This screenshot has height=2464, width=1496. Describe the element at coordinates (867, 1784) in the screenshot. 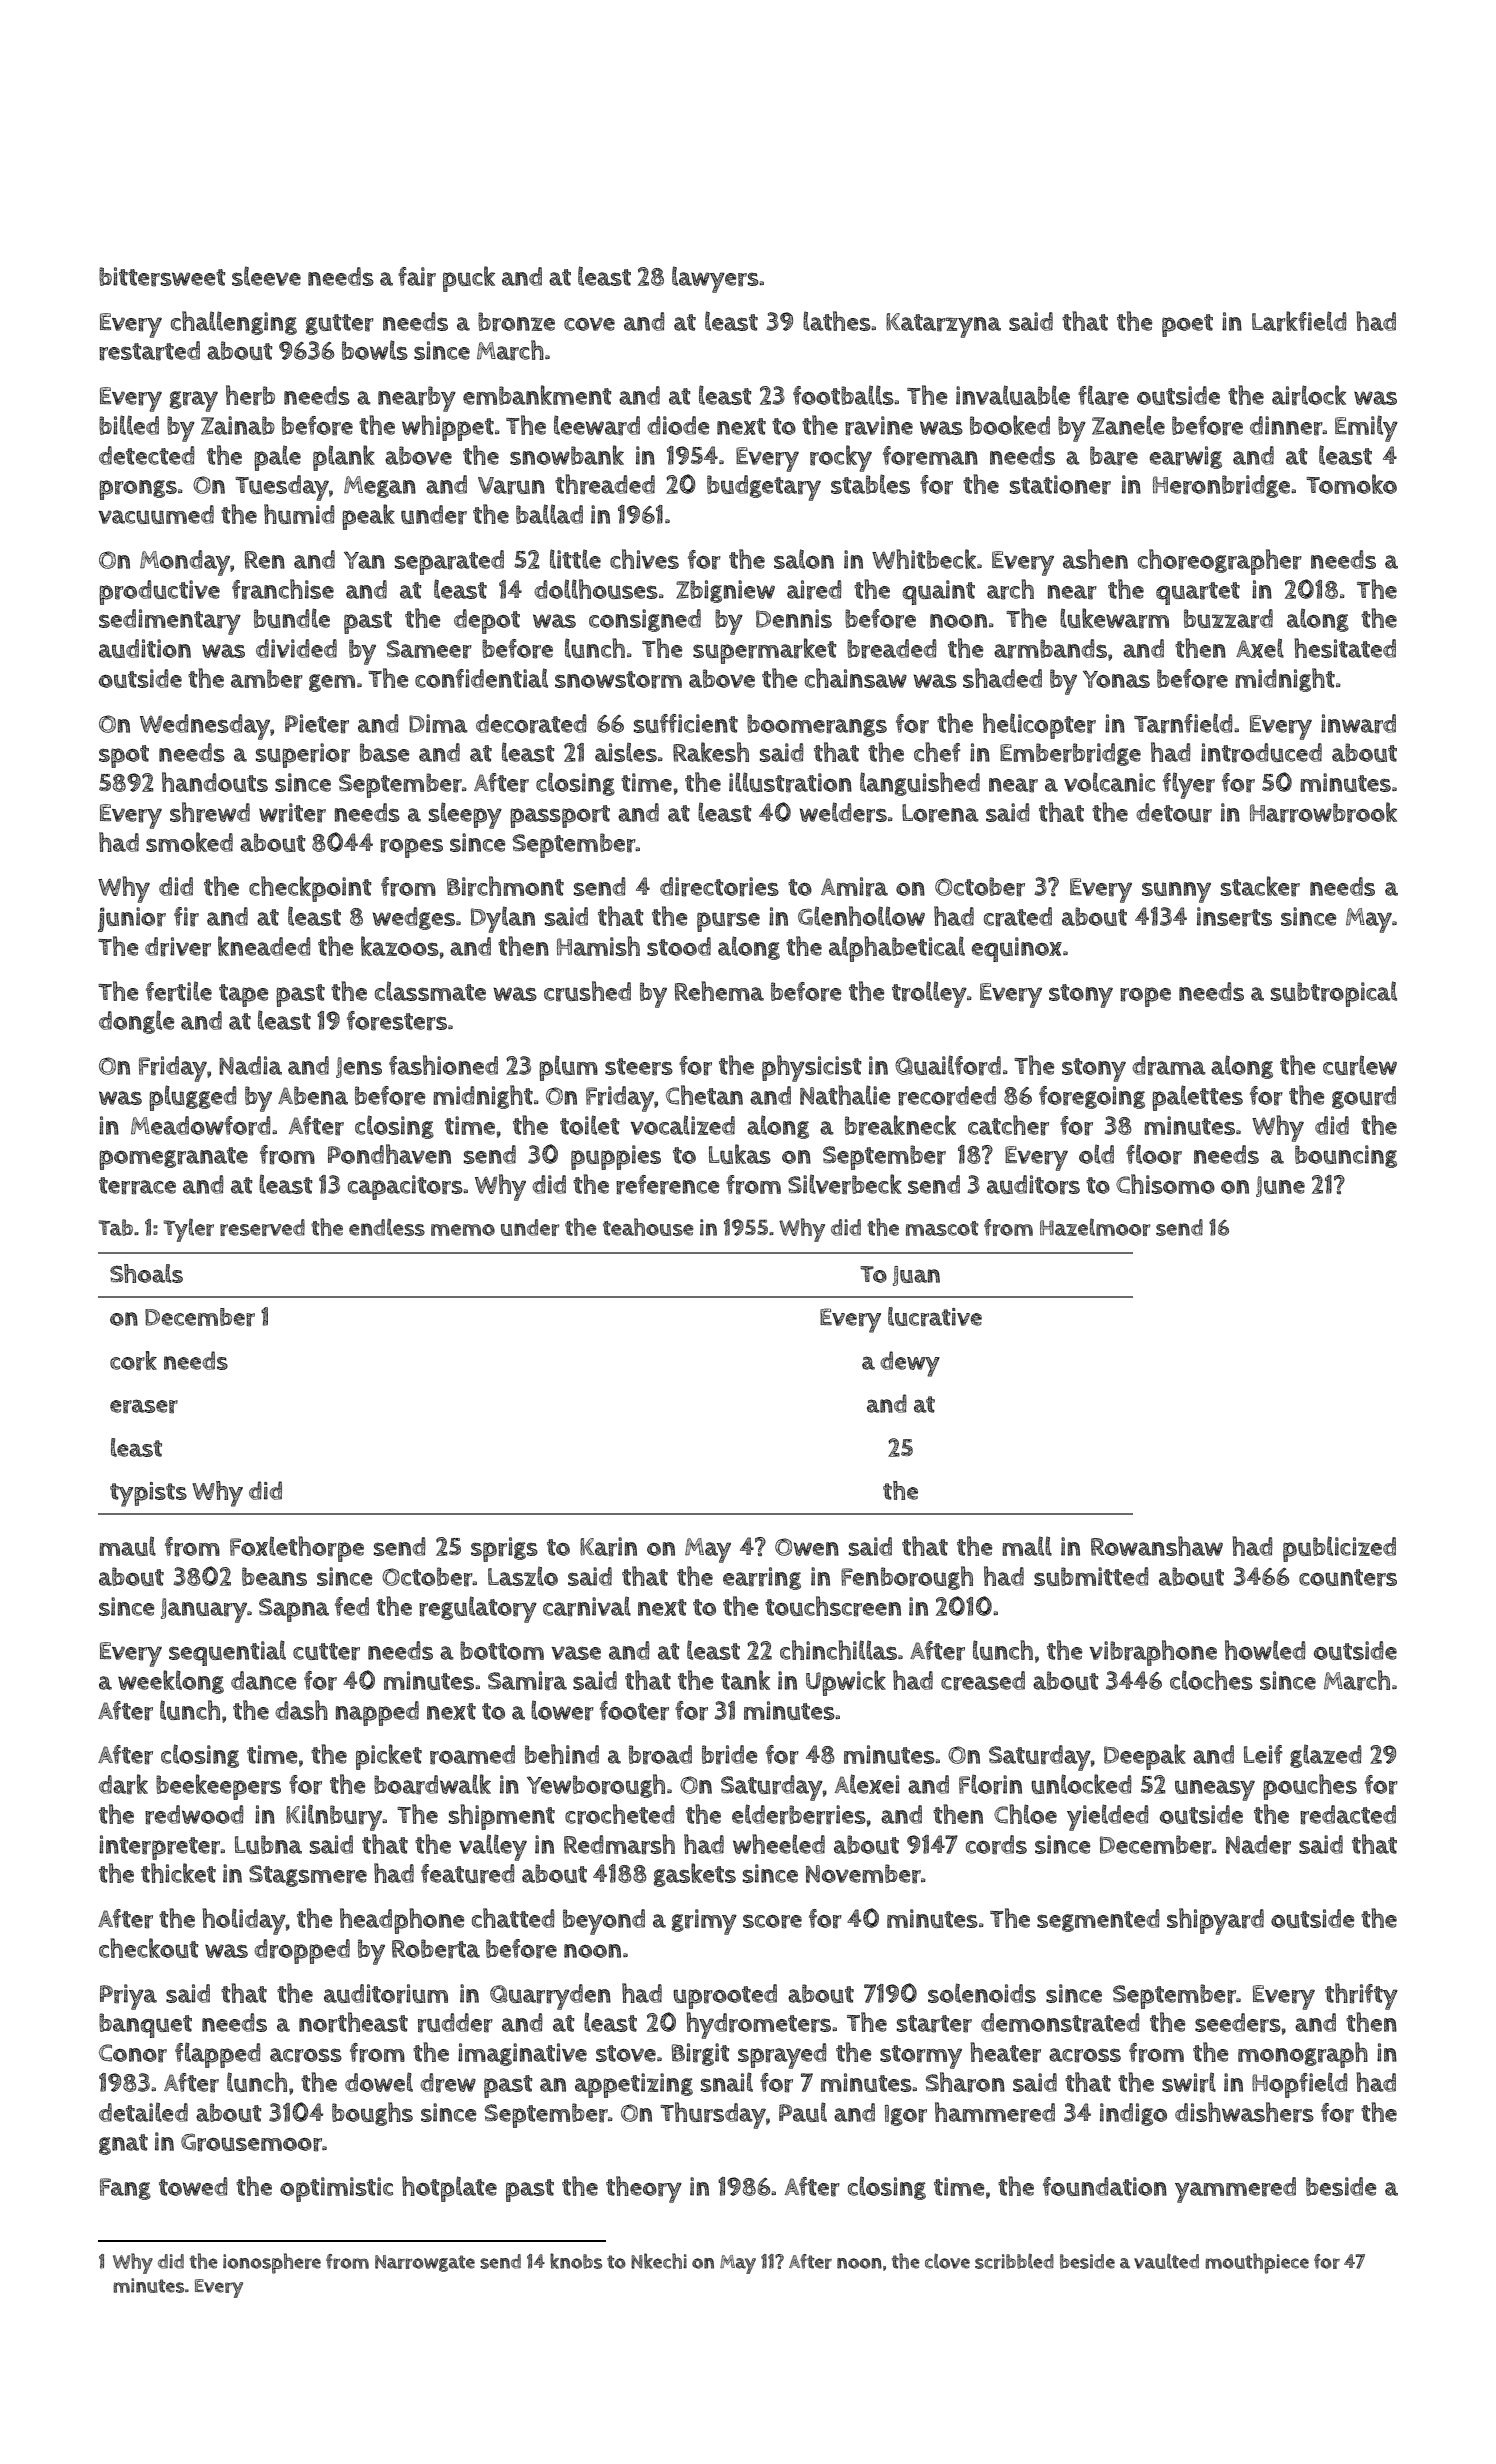

I see `Alexei` at that location.
